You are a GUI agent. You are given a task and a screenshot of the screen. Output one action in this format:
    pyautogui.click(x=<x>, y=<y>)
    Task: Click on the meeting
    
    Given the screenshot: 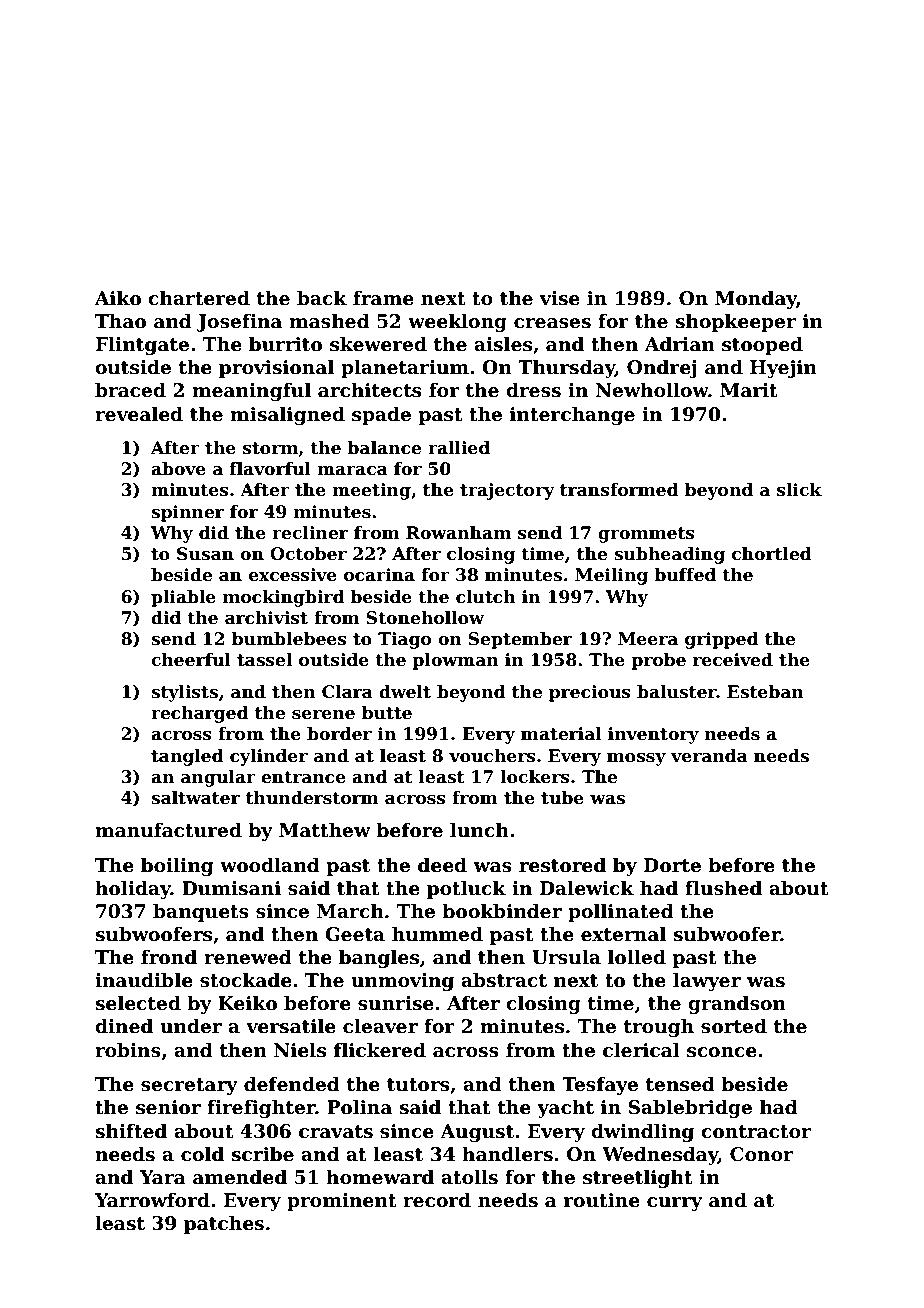 What is the action you would take?
    pyautogui.click(x=371, y=491)
